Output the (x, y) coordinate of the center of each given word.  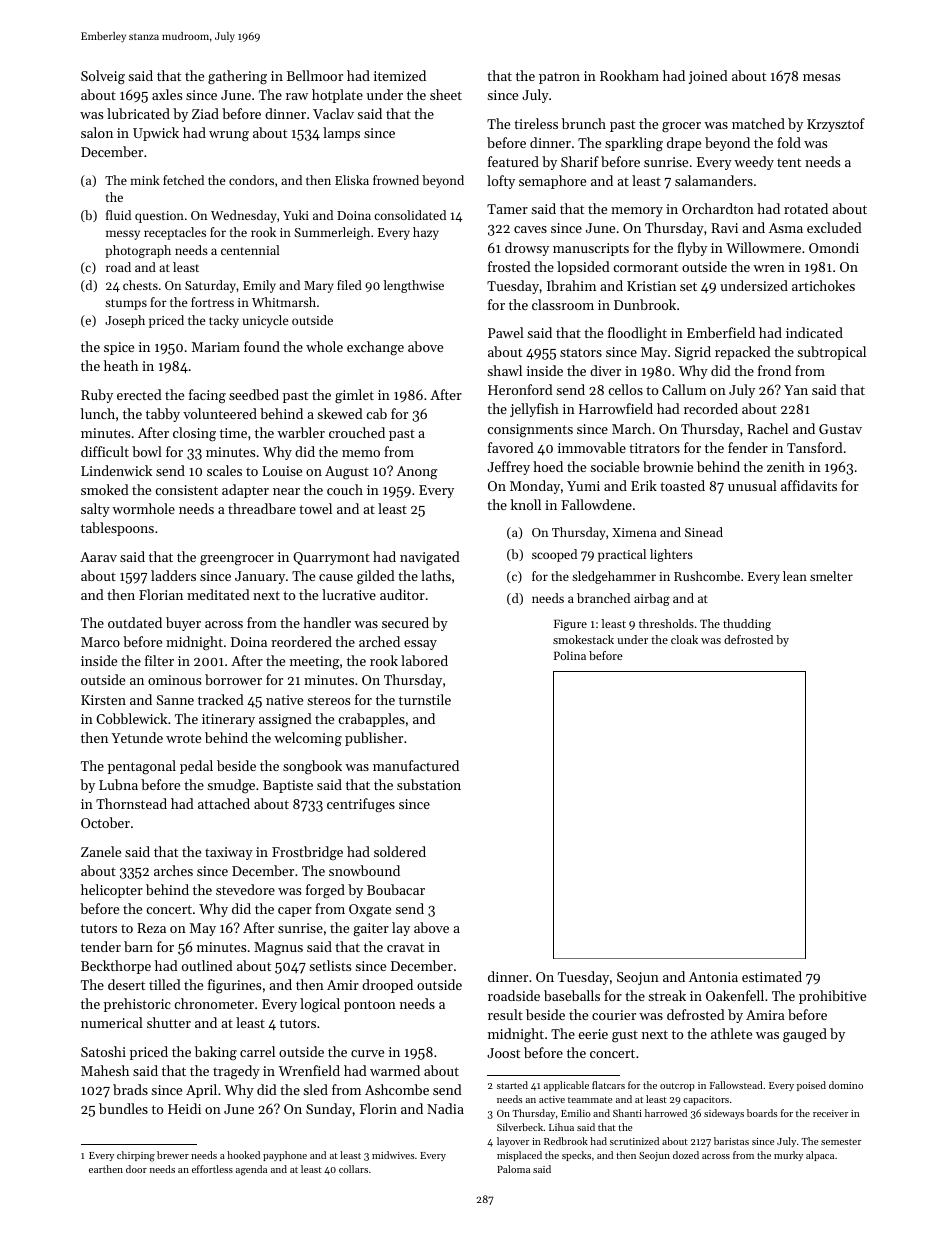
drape (684, 144)
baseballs (572, 995)
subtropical (831, 353)
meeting (314, 663)
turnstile (425, 699)
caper (295, 912)
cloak (684, 639)
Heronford (520, 389)
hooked (243, 1155)
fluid (118, 215)
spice (119, 348)
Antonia (713, 977)
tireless (536, 123)
